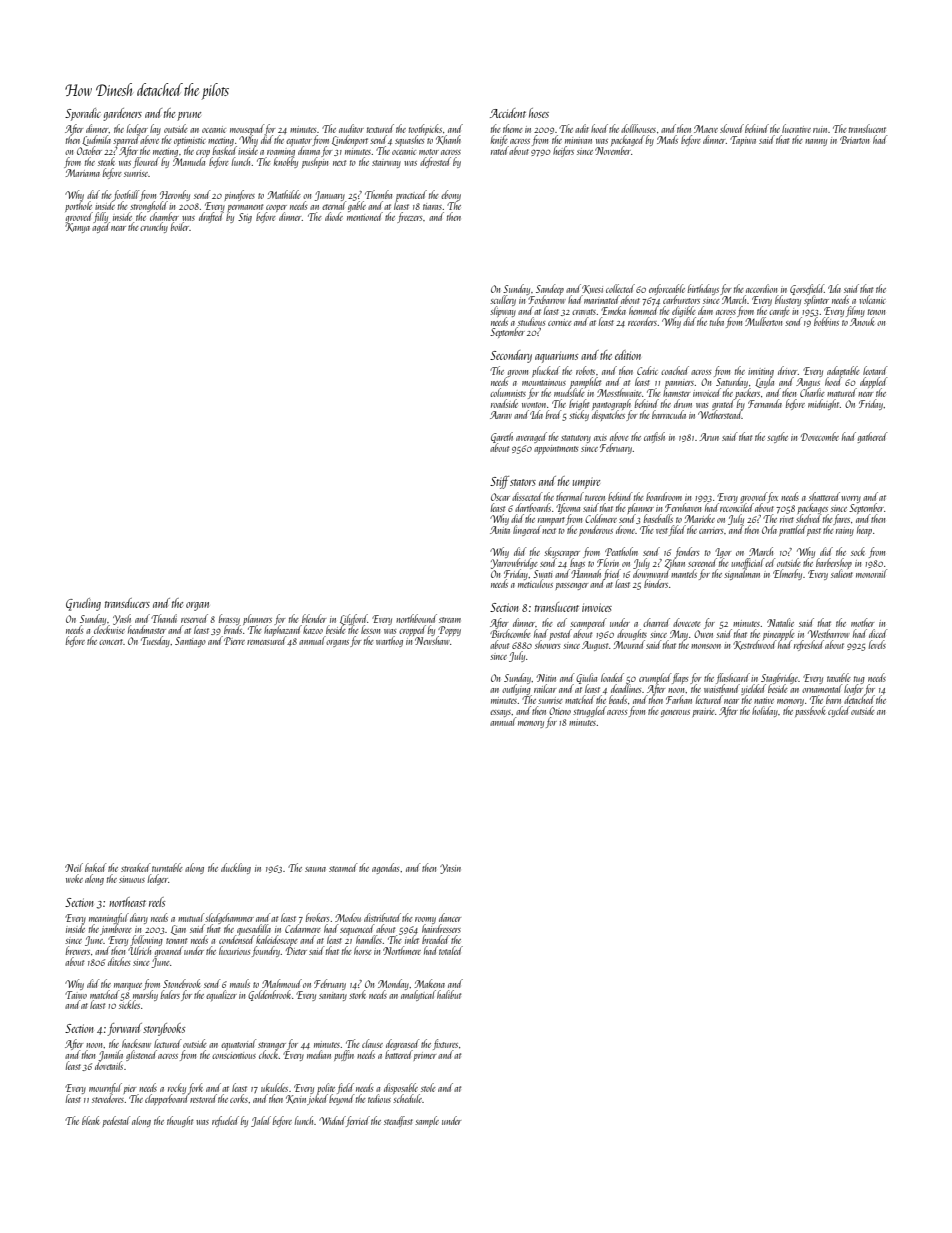  I want to click on sickles, so click(129, 1005).
